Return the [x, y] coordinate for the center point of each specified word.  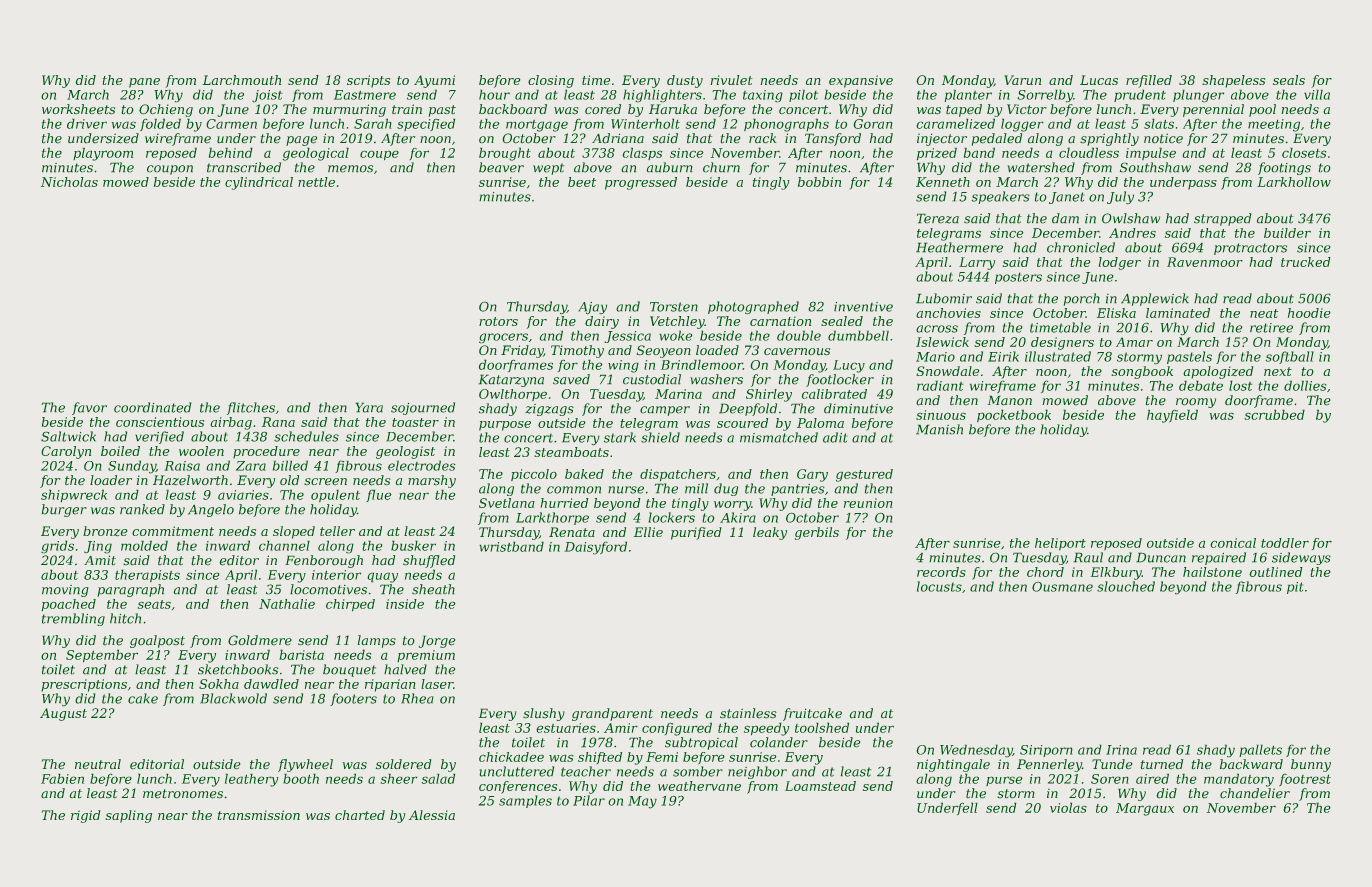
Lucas [1099, 80]
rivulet [731, 80]
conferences [518, 787]
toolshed [822, 727]
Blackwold [233, 698]
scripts [368, 81]
